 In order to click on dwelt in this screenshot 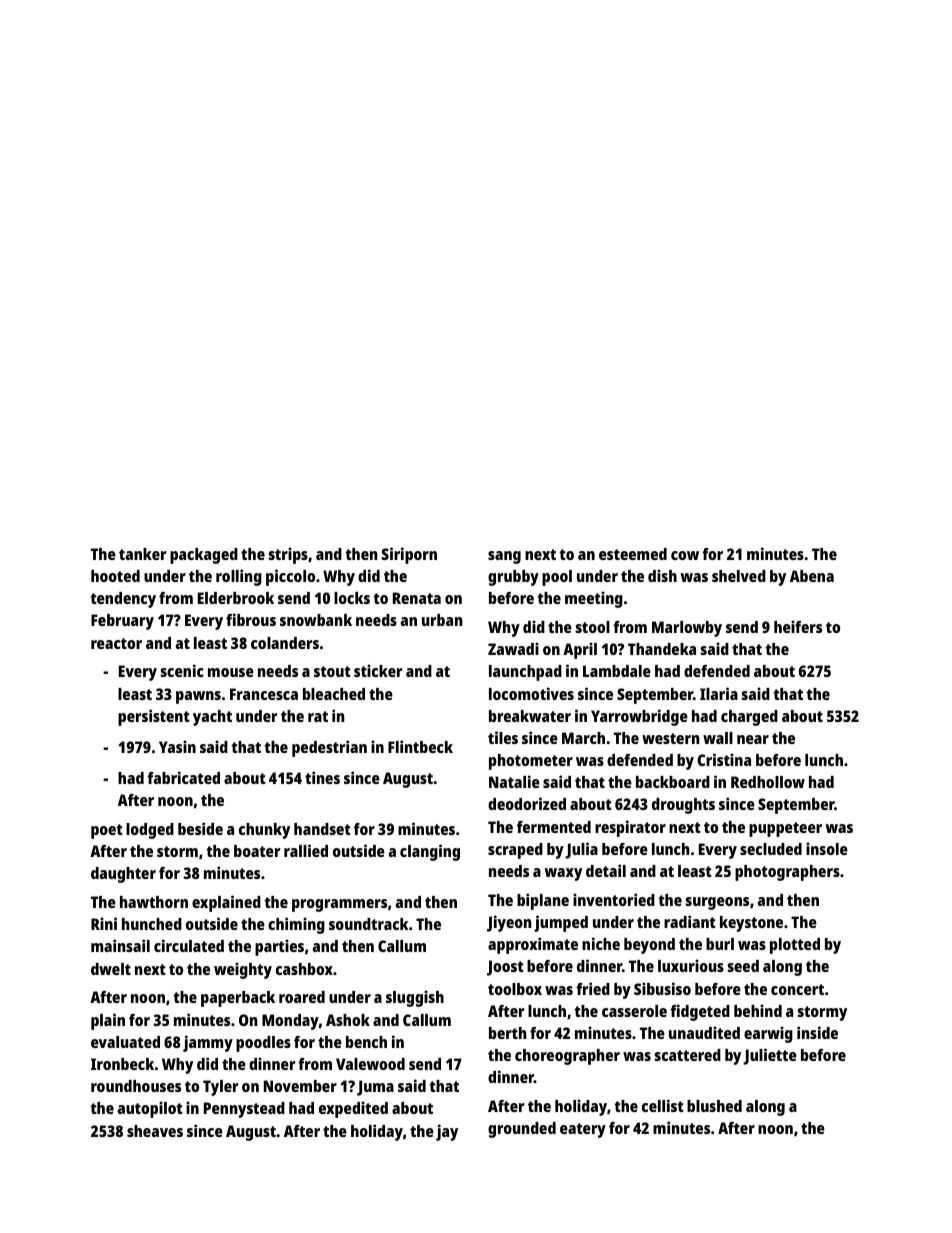, I will do `click(111, 969)`.
